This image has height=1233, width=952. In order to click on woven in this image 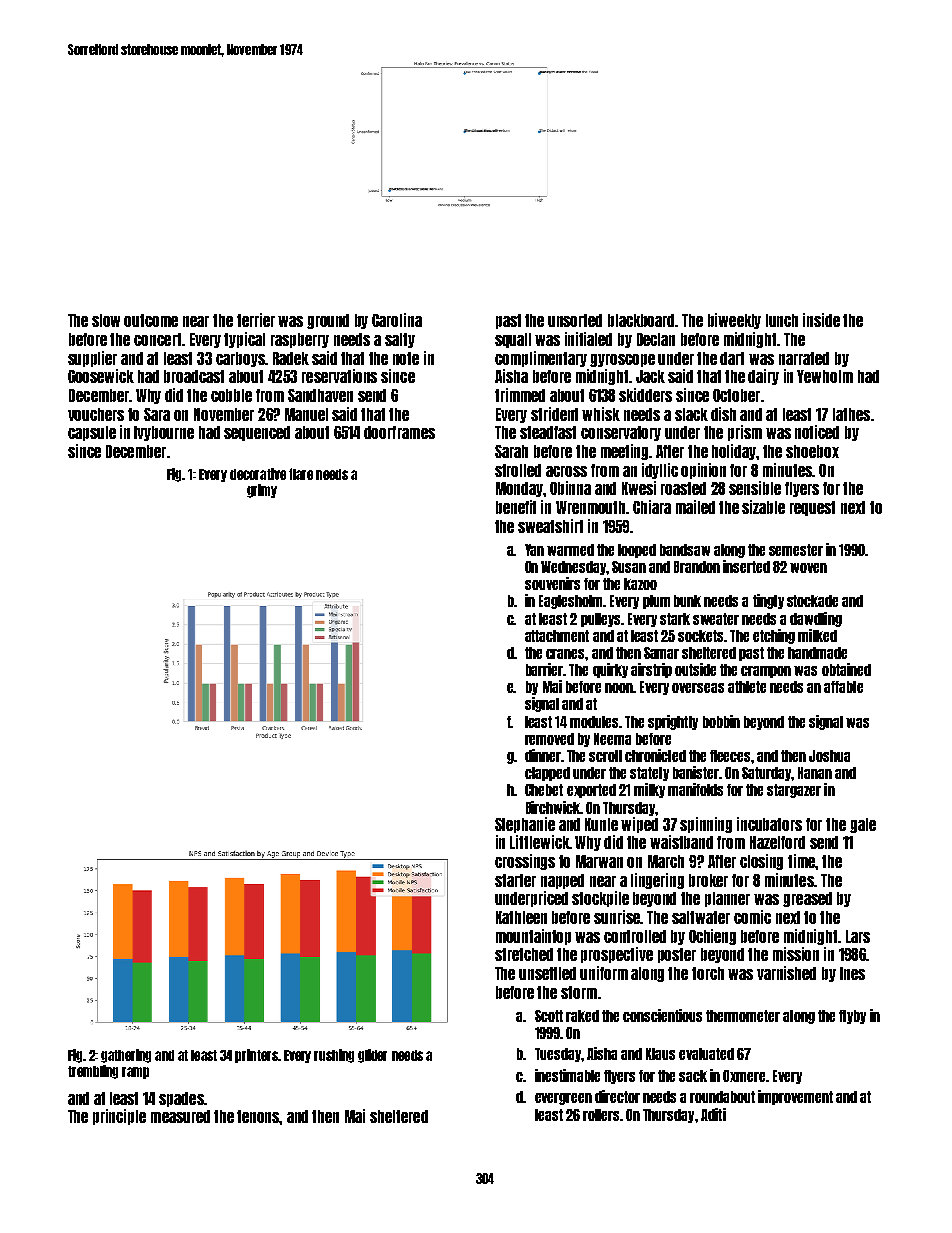, I will do `click(808, 568)`.
